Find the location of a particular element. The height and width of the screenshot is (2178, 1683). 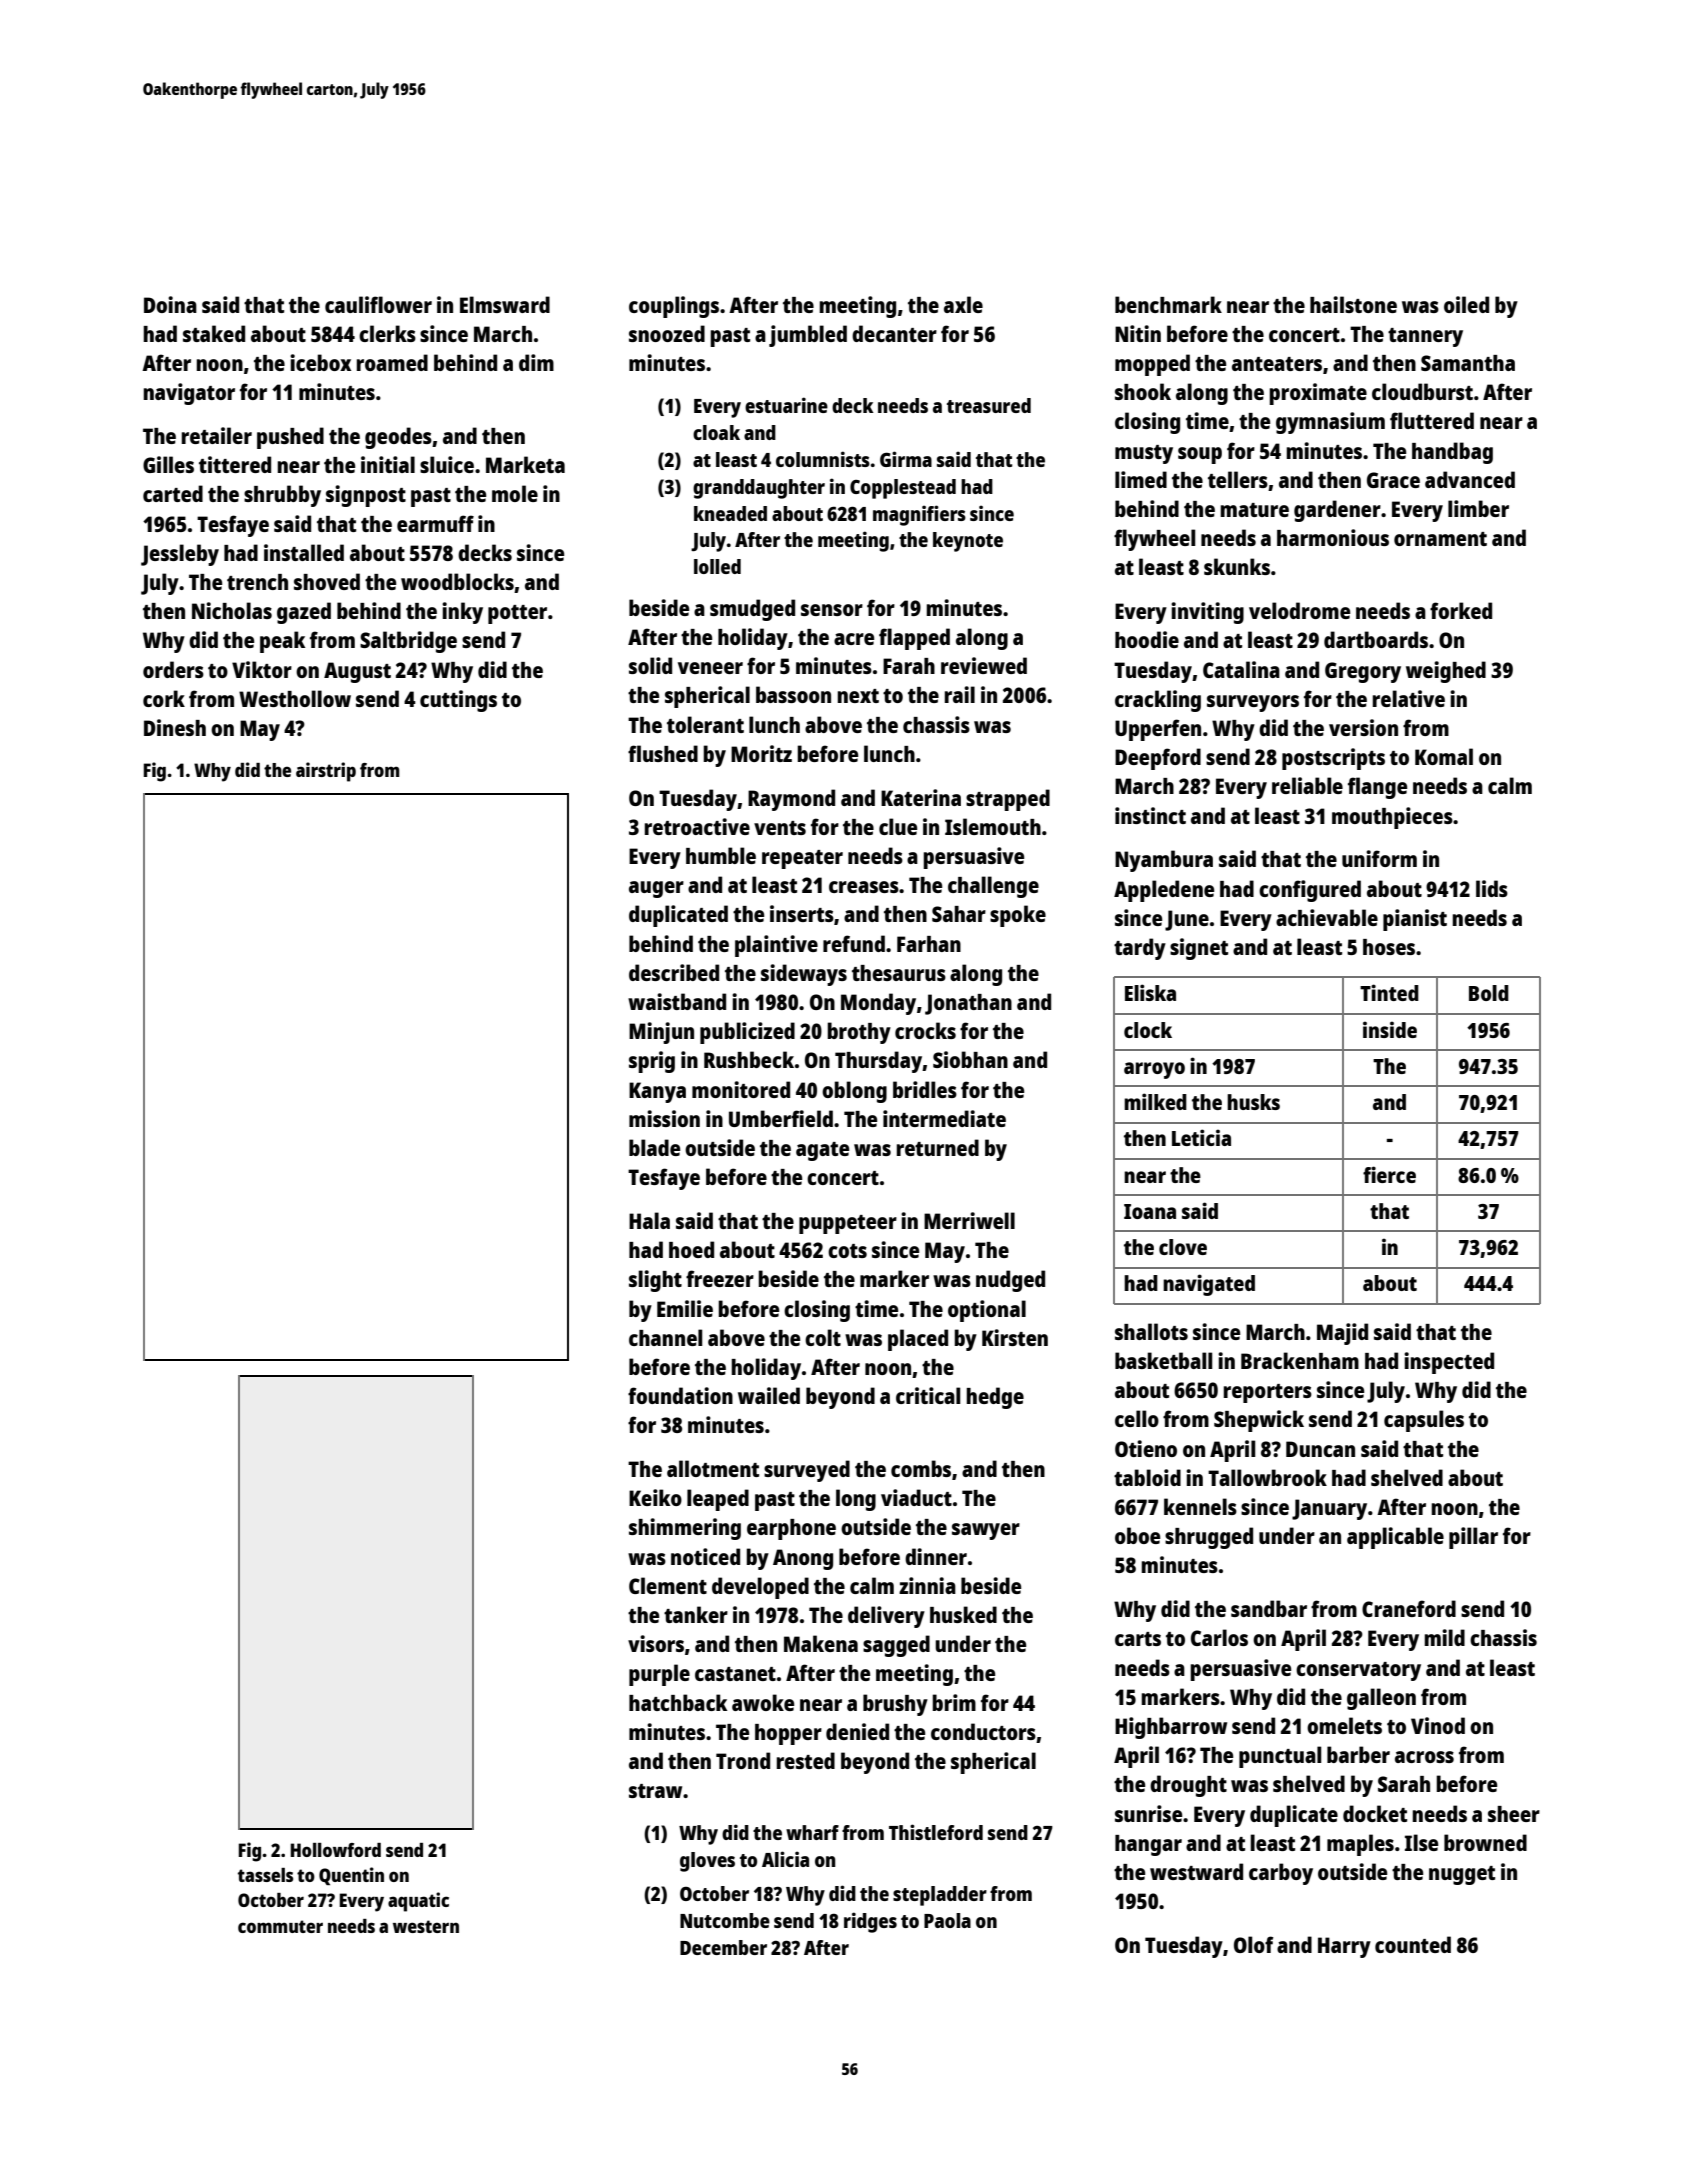

anteaters is located at coordinates (1277, 364).
